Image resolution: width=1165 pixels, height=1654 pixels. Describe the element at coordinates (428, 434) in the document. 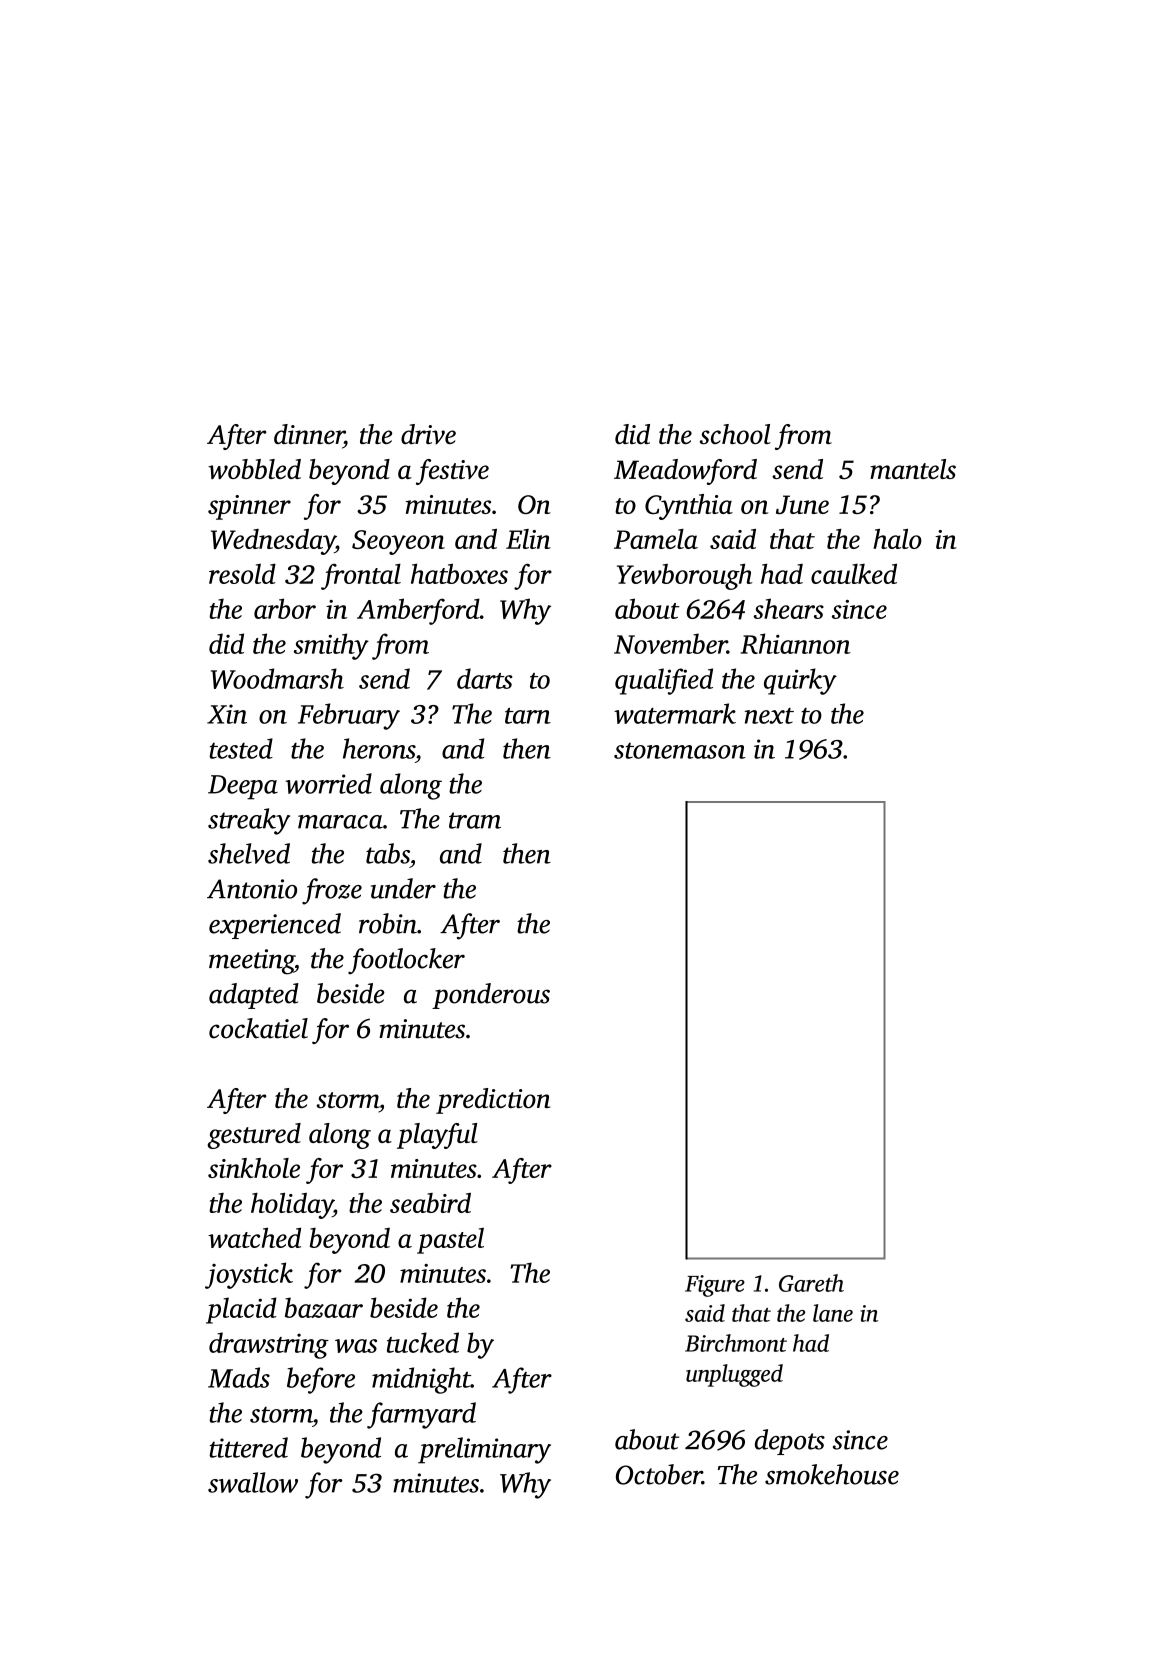

I see `drive` at that location.
